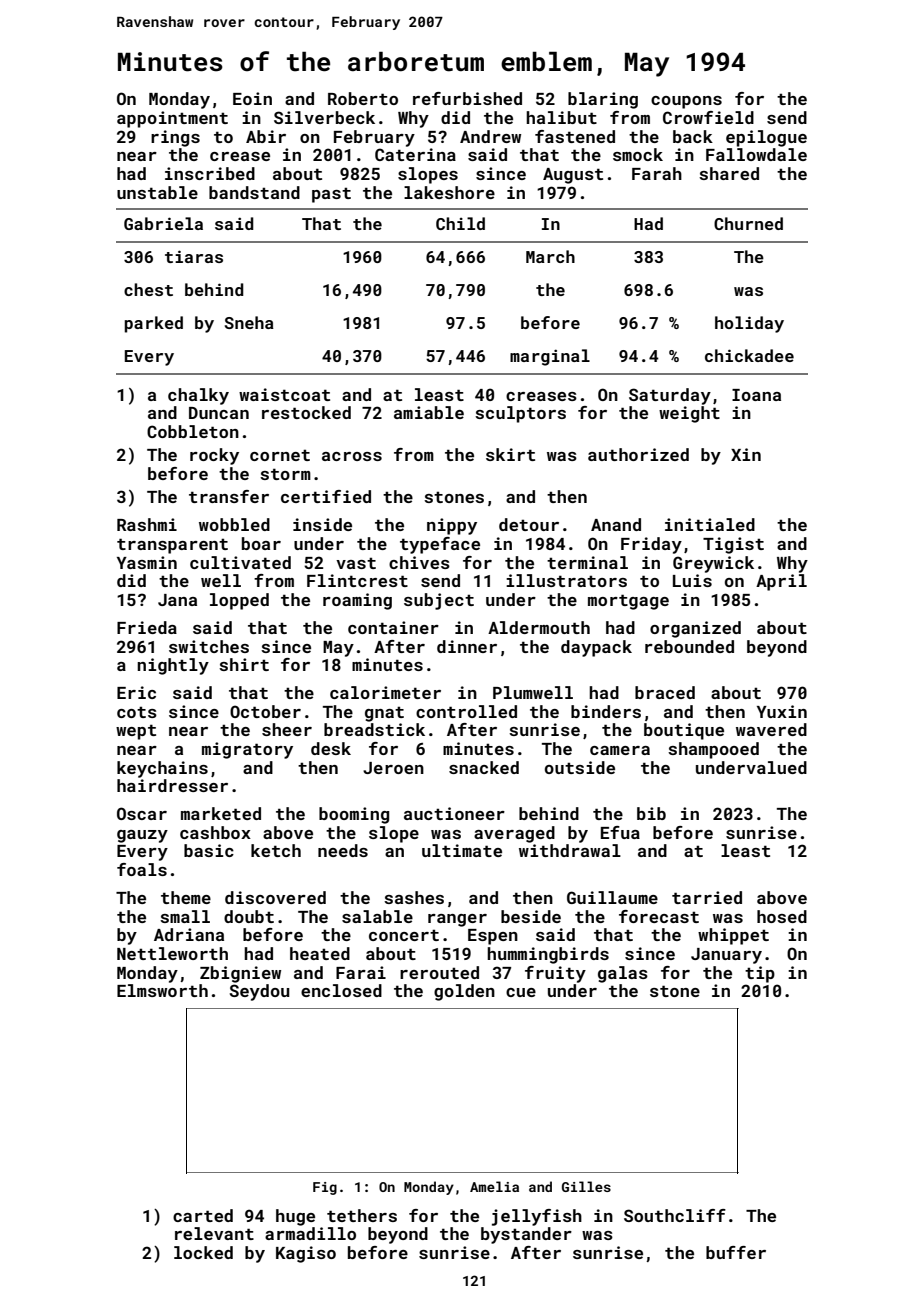 The width and height of the document is (924, 1308). I want to click on restocked, so click(306, 412).
